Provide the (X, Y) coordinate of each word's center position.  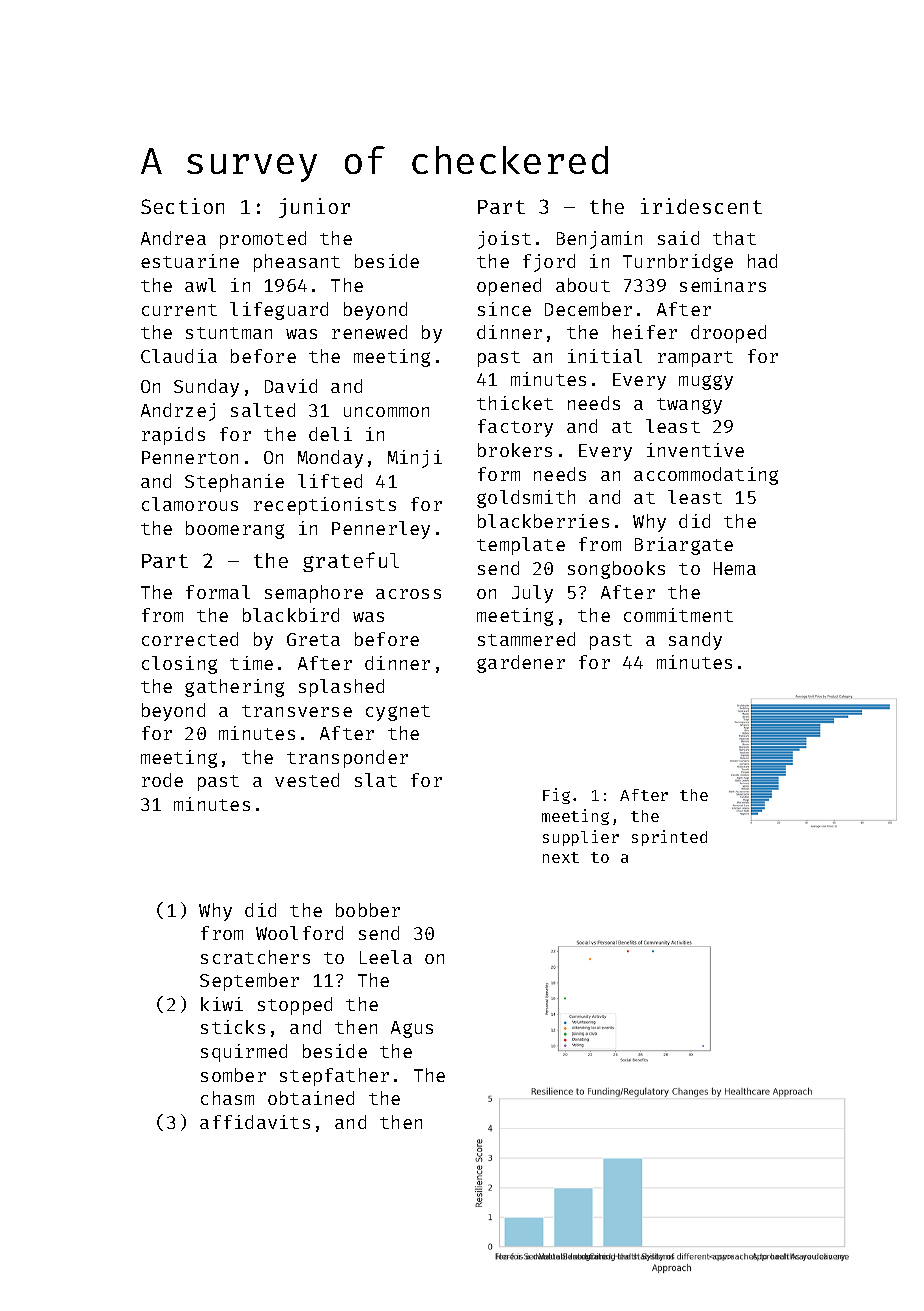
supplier (581, 838)
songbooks (616, 570)
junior (314, 208)
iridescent (701, 206)
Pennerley (381, 530)
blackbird (291, 615)
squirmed (244, 1053)
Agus (412, 1029)
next (561, 857)
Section (182, 206)
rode (162, 780)
